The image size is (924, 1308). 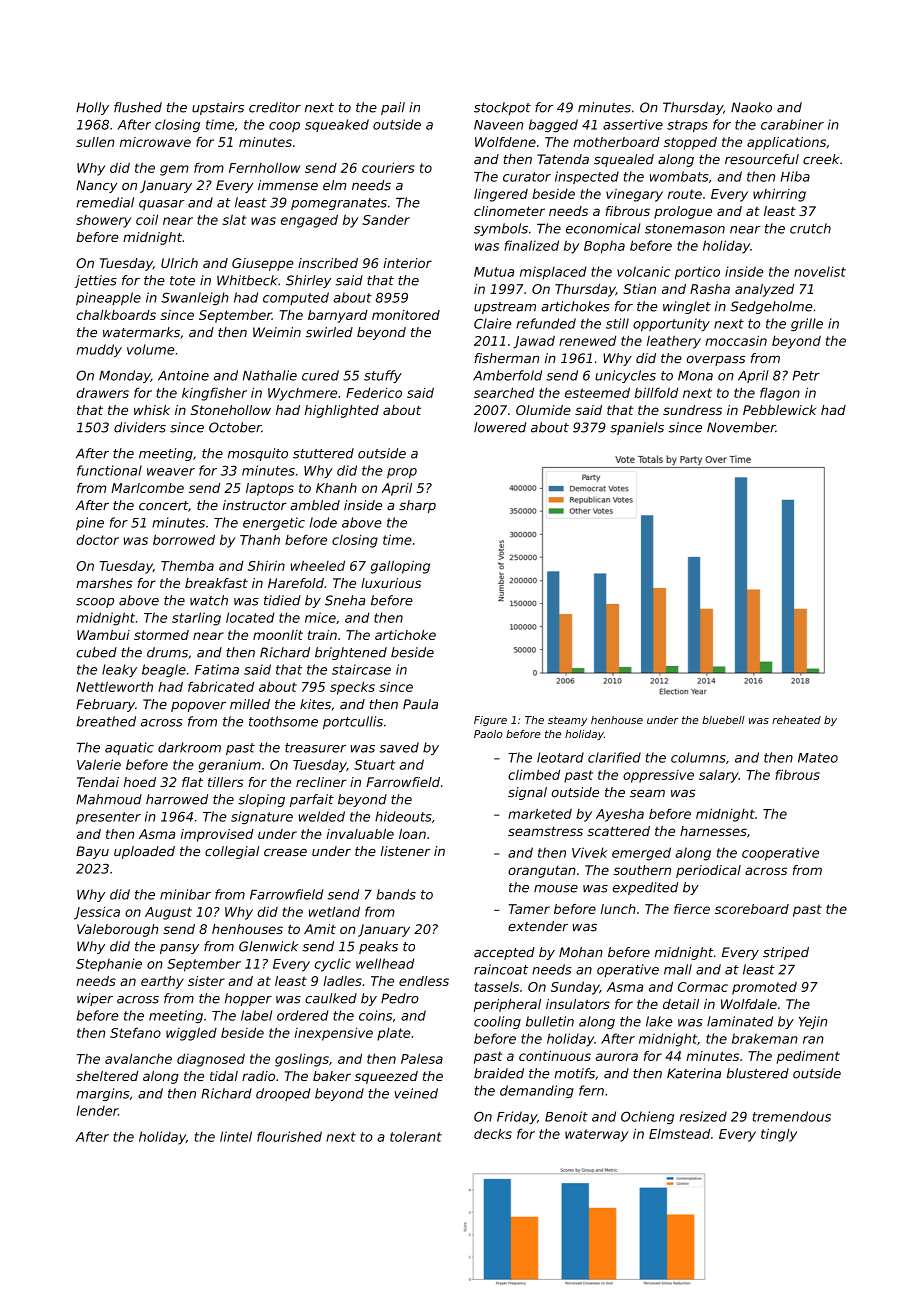 What do you see at coordinates (393, 108) in the image?
I see `pail` at bounding box center [393, 108].
